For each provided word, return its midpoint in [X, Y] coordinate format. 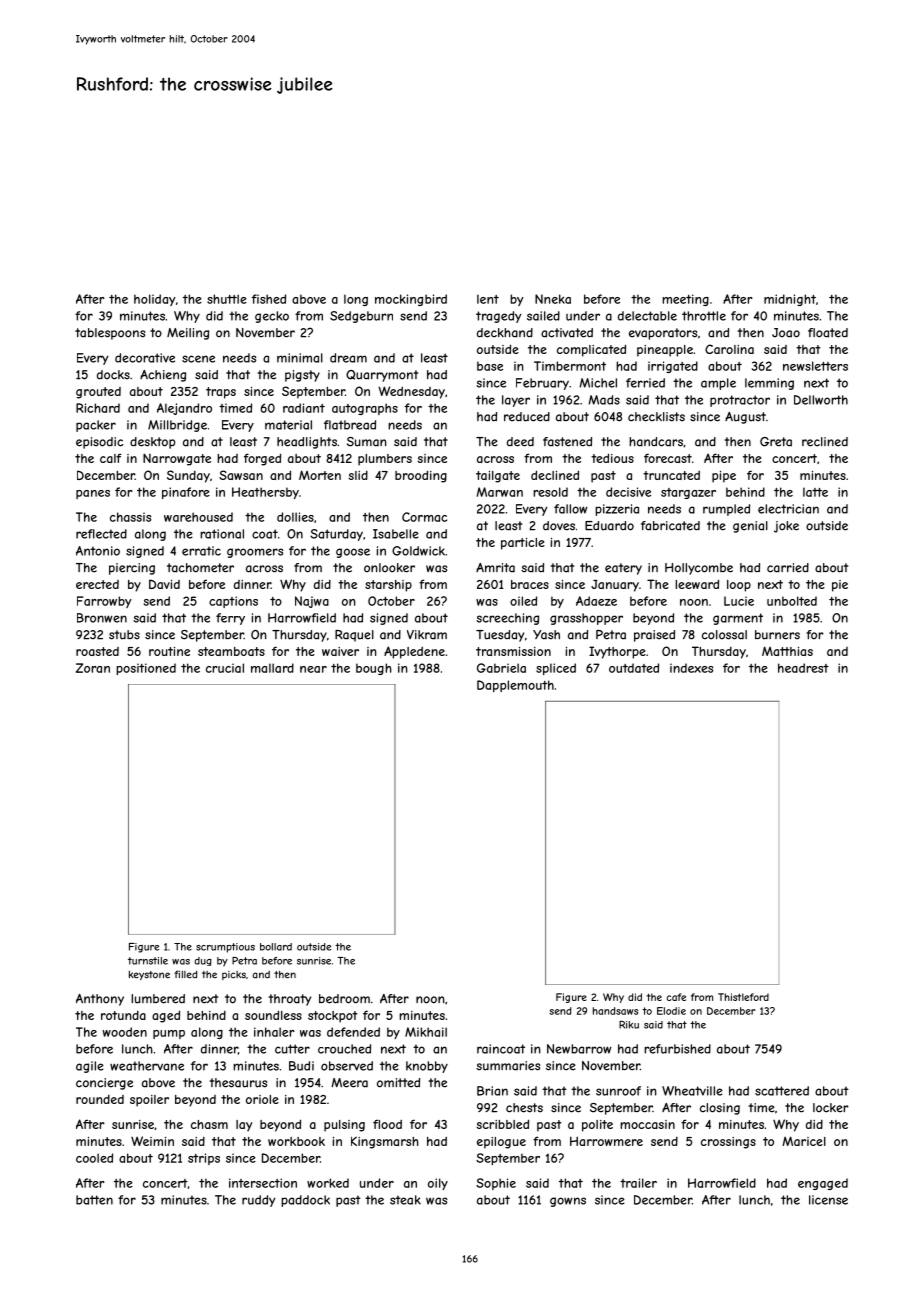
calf [111, 458]
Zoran [93, 668]
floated [828, 333]
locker [831, 1108]
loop [739, 586]
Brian [492, 1091]
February [542, 384]
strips [204, 1159]
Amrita [495, 568]
